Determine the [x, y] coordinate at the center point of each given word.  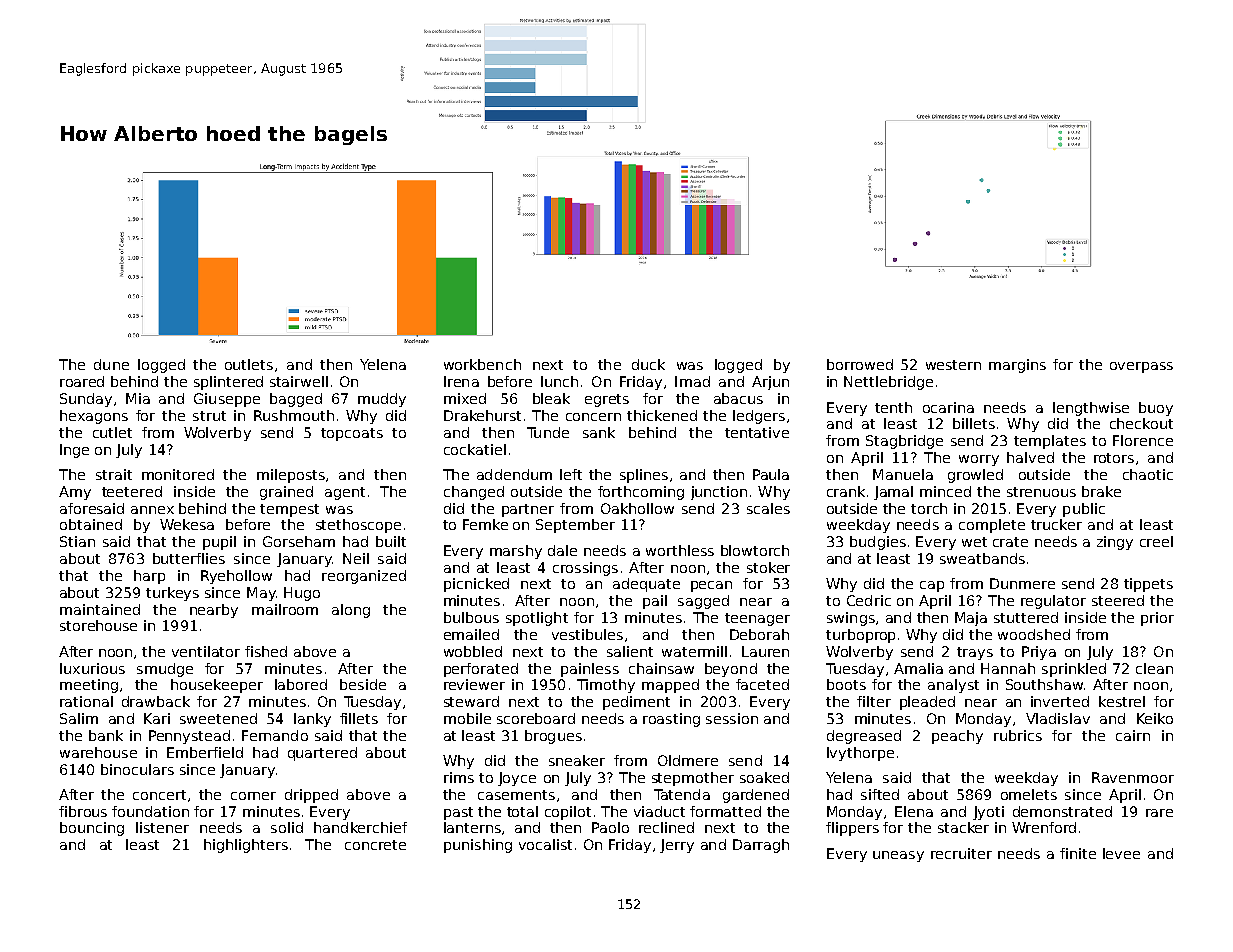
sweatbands [982, 558]
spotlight [537, 619]
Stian [77, 541]
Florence [1143, 440]
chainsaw [661, 668]
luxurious [92, 668]
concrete [375, 845]
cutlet [112, 432]
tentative [757, 432]
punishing [478, 846]
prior [1157, 619]
